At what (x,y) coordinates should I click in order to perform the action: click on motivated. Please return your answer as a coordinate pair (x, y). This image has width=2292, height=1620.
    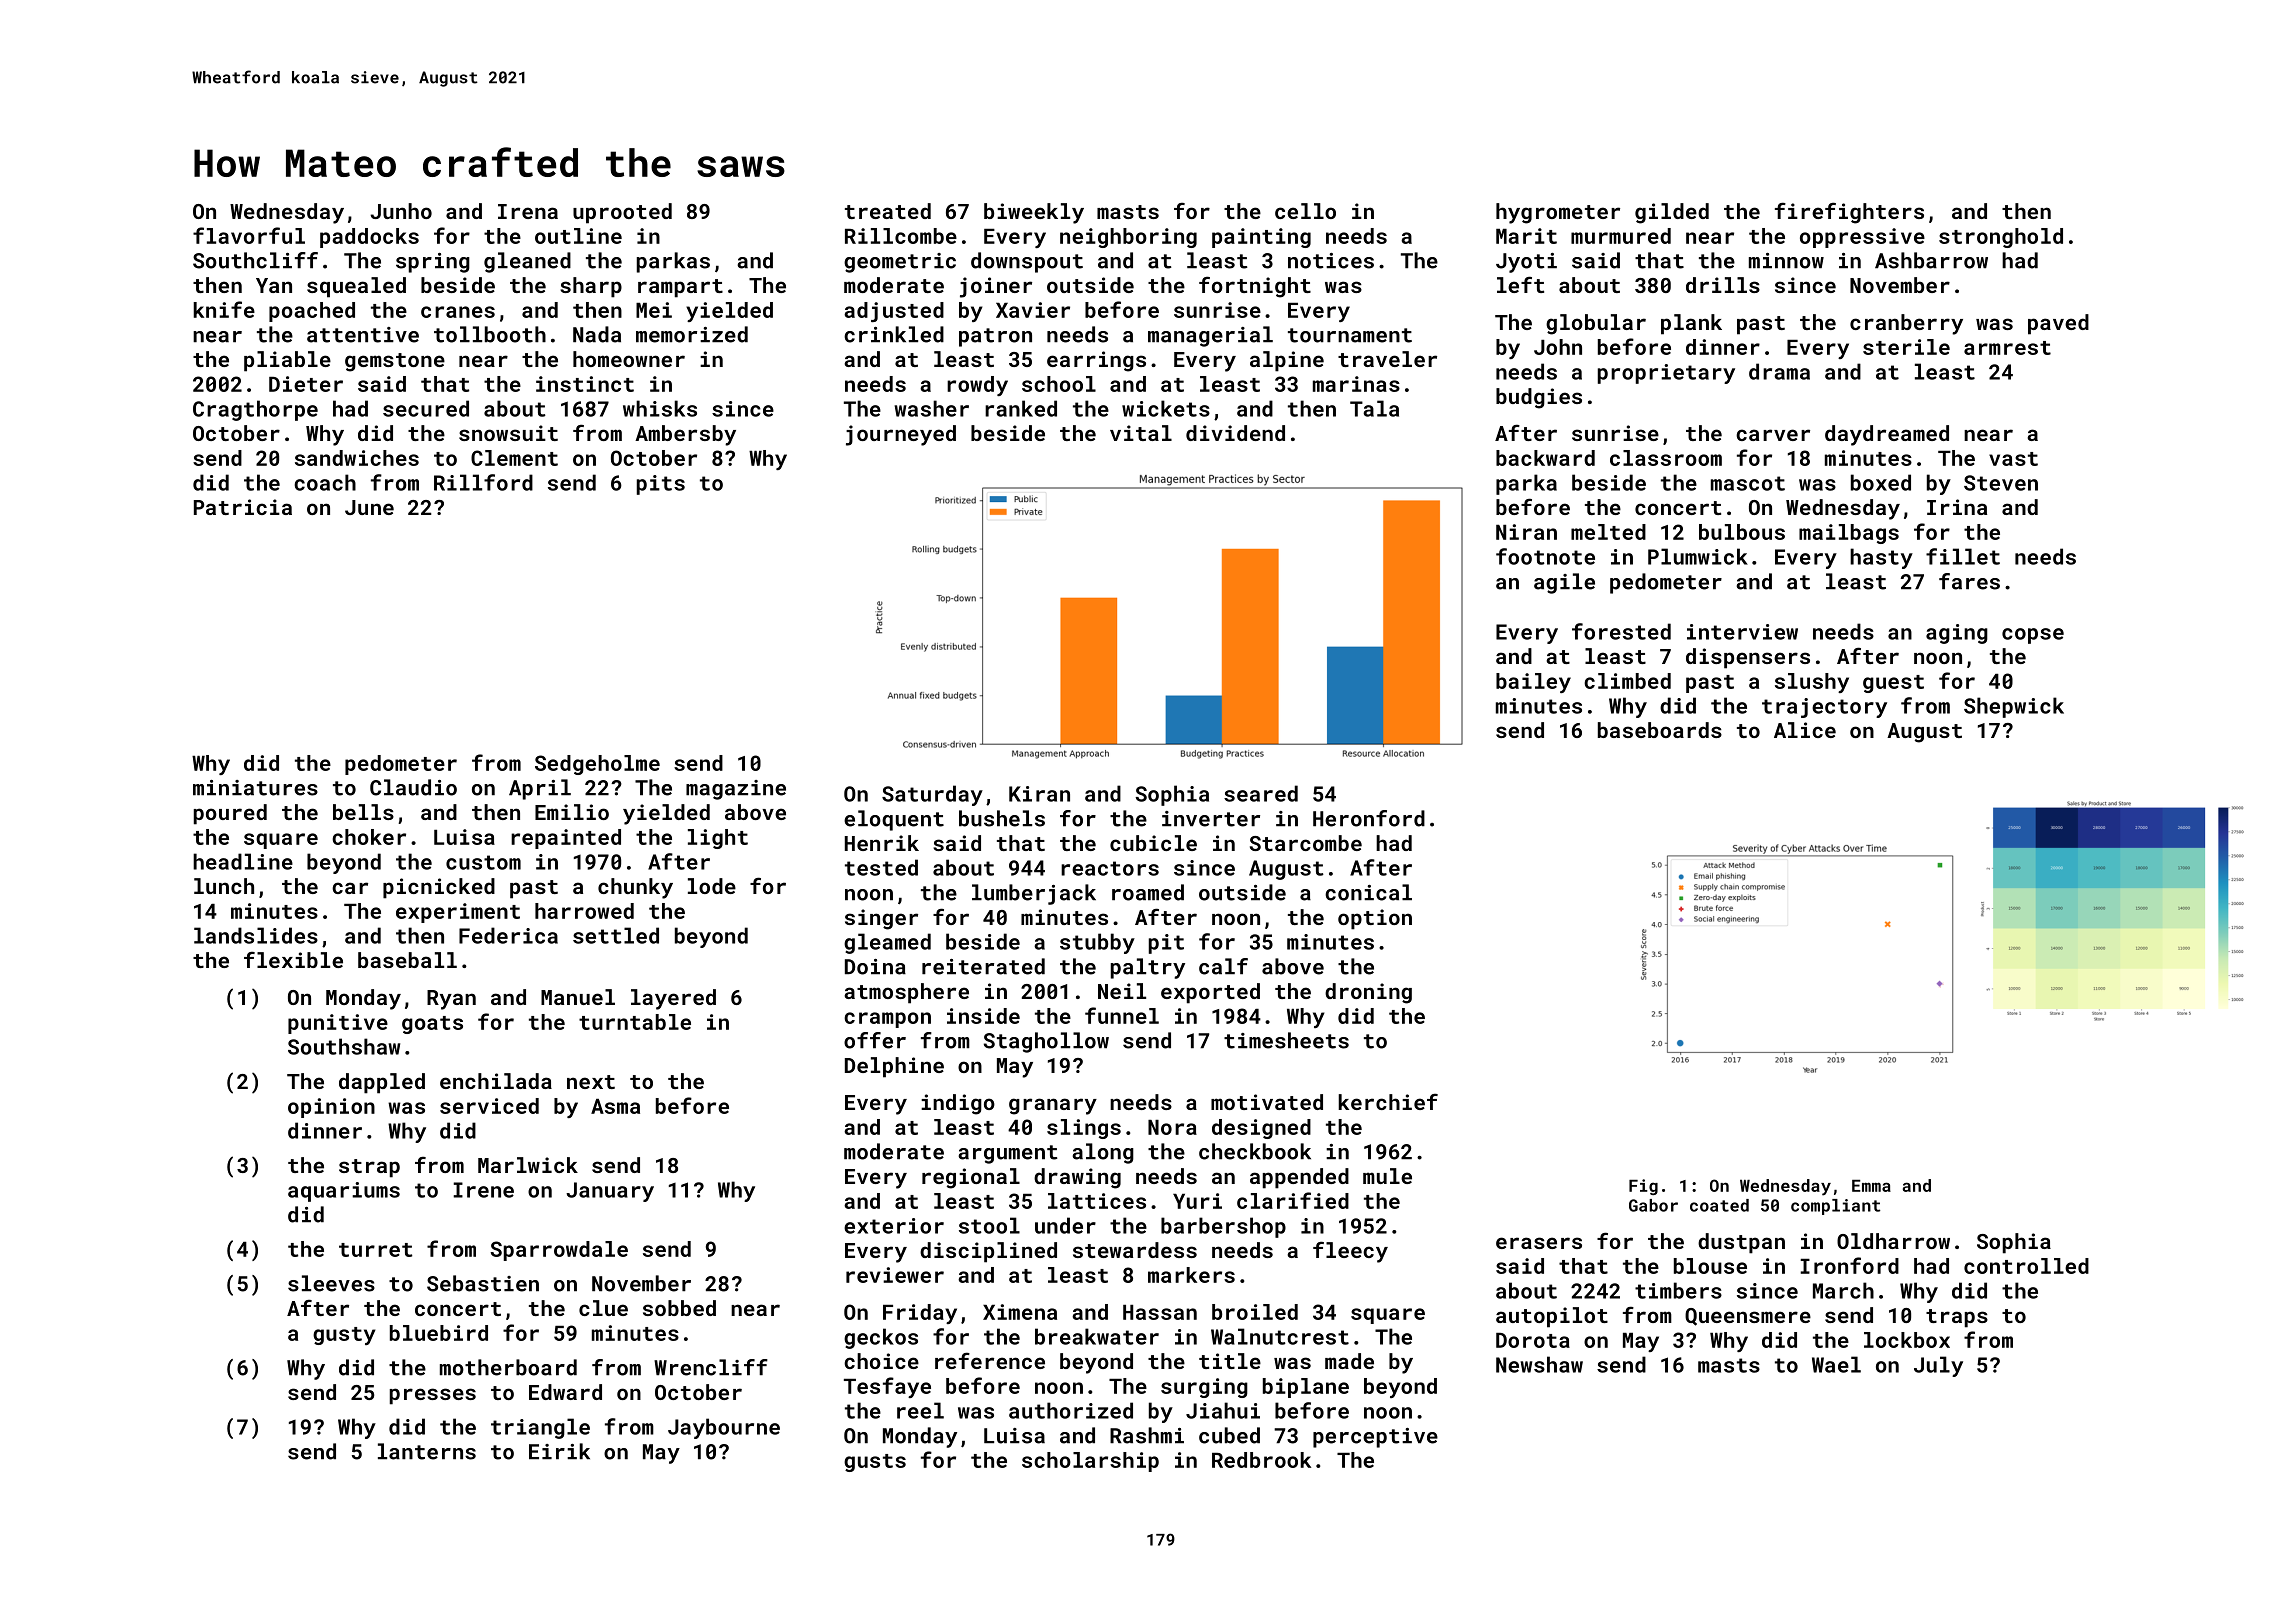
    Looking at the image, I should click on (1267, 1102).
